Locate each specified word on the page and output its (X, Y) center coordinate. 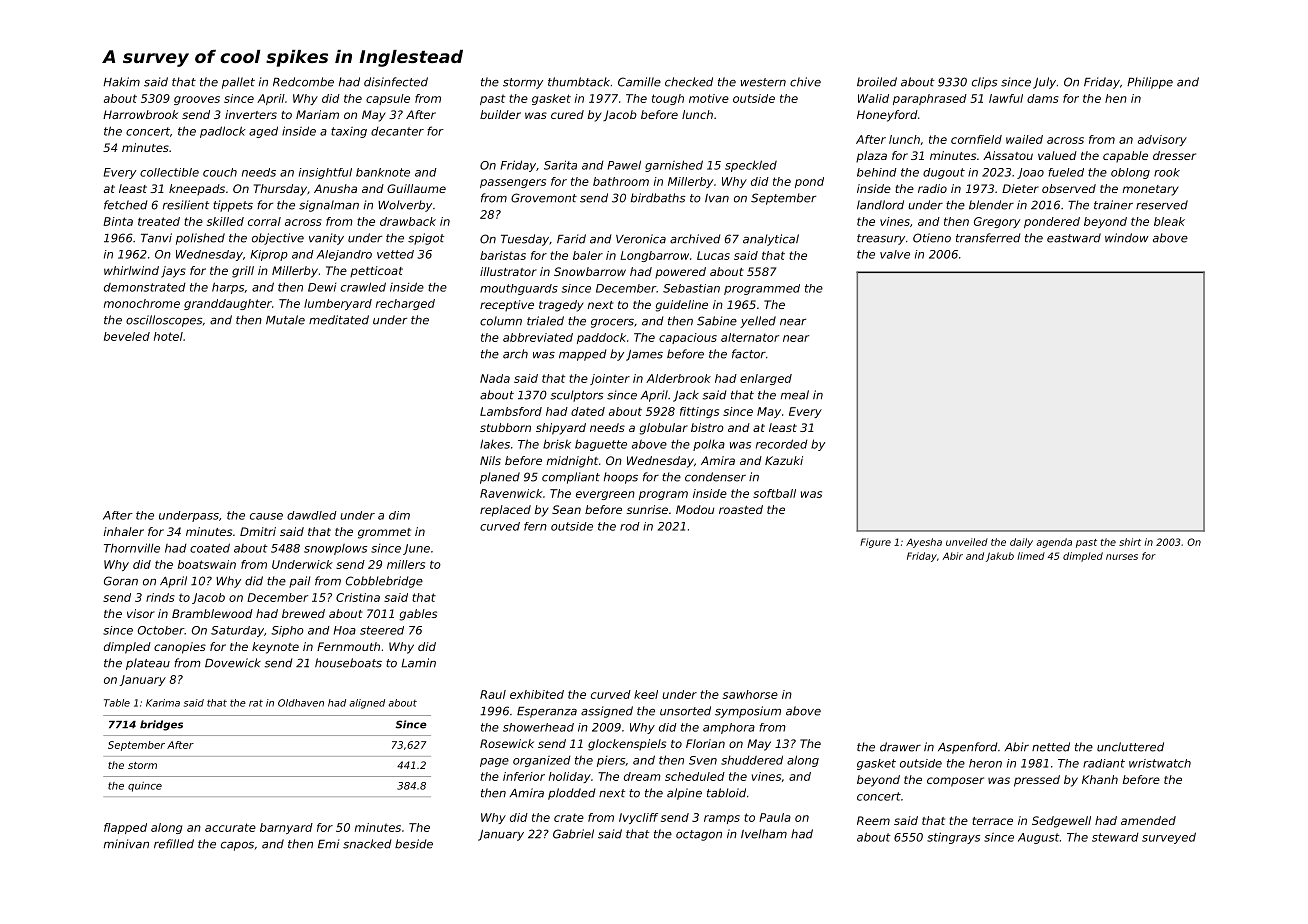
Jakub (1000, 557)
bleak (1169, 221)
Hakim (121, 82)
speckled (751, 166)
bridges (161, 725)
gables (418, 615)
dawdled (312, 515)
